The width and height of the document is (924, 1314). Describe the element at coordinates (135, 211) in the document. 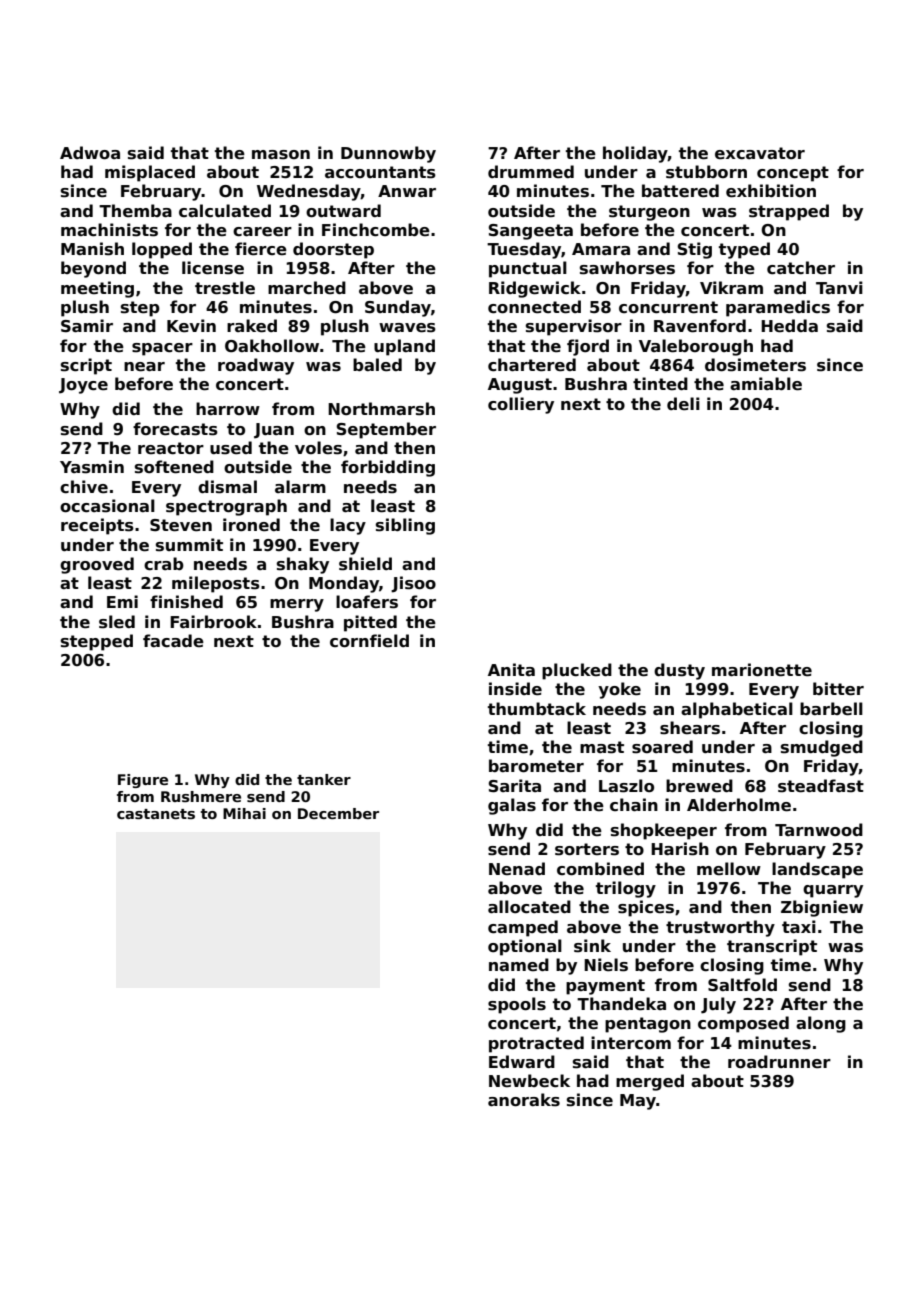

I see `Themba` at that location.
